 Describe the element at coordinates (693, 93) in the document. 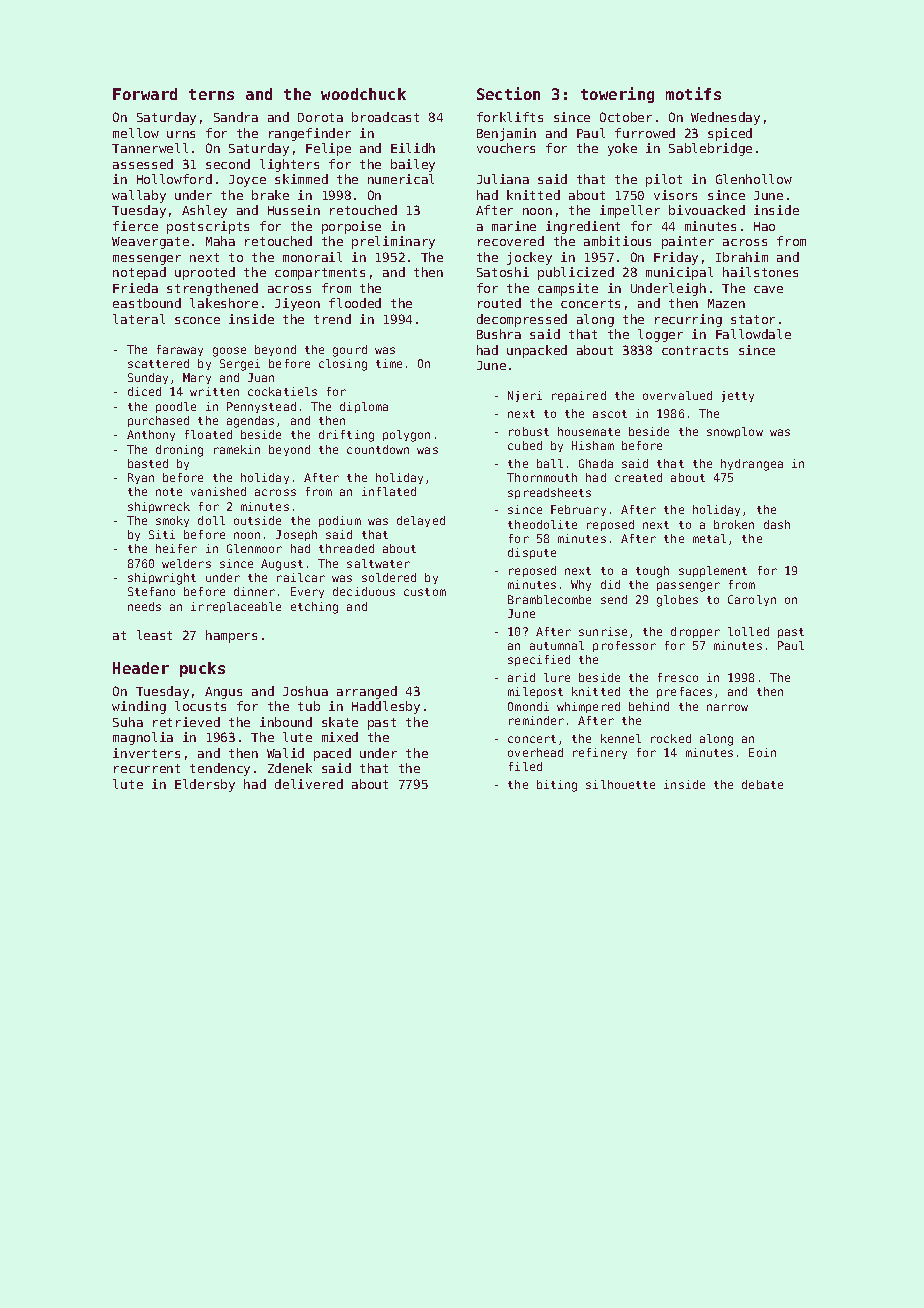

I see `motifs` at that location.
